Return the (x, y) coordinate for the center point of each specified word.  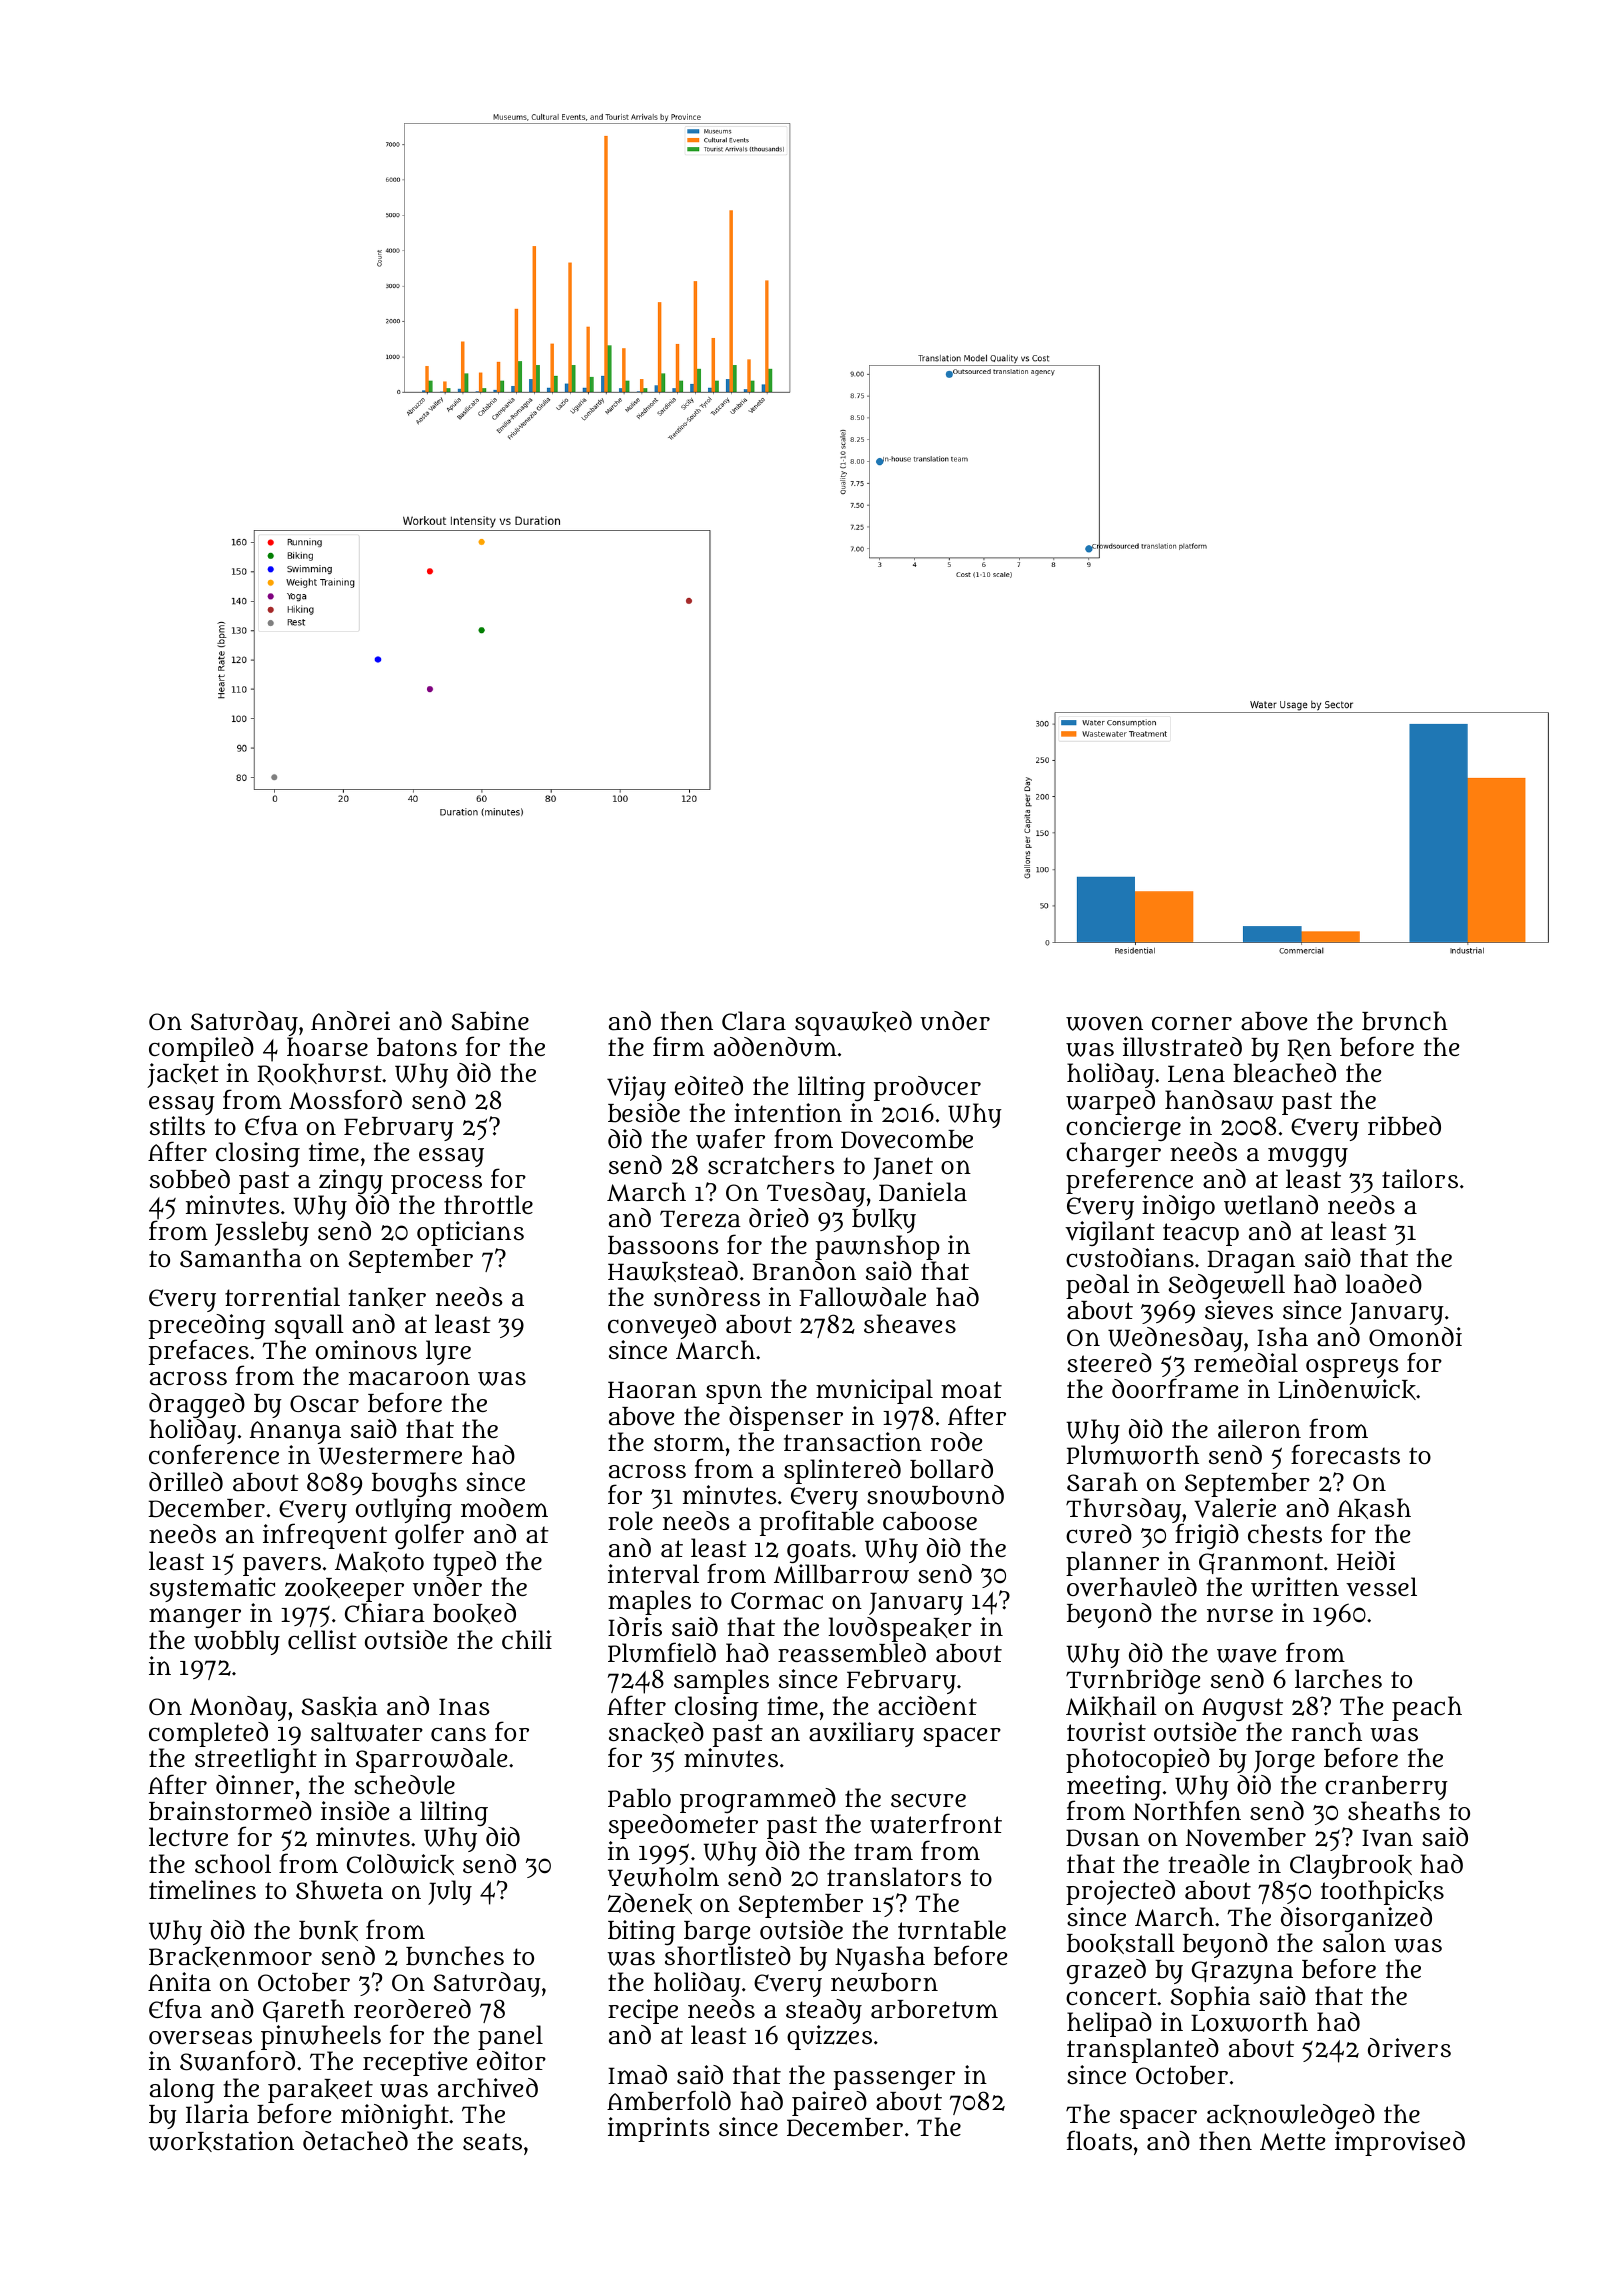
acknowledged (1291, 2116)
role (630, 1520)
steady (824, 2011)
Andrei (350, 1020)
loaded (1383, 1284)
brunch (1405, 1021)
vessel (1381, 1587)
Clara (754, 1021)
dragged (197, 1405)
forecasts (1345, 1454)
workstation (221, 2141)
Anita (179, 1982)
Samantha (241, 1258)
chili (527, 1639)
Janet (903, 1168)
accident (927, 1706)
